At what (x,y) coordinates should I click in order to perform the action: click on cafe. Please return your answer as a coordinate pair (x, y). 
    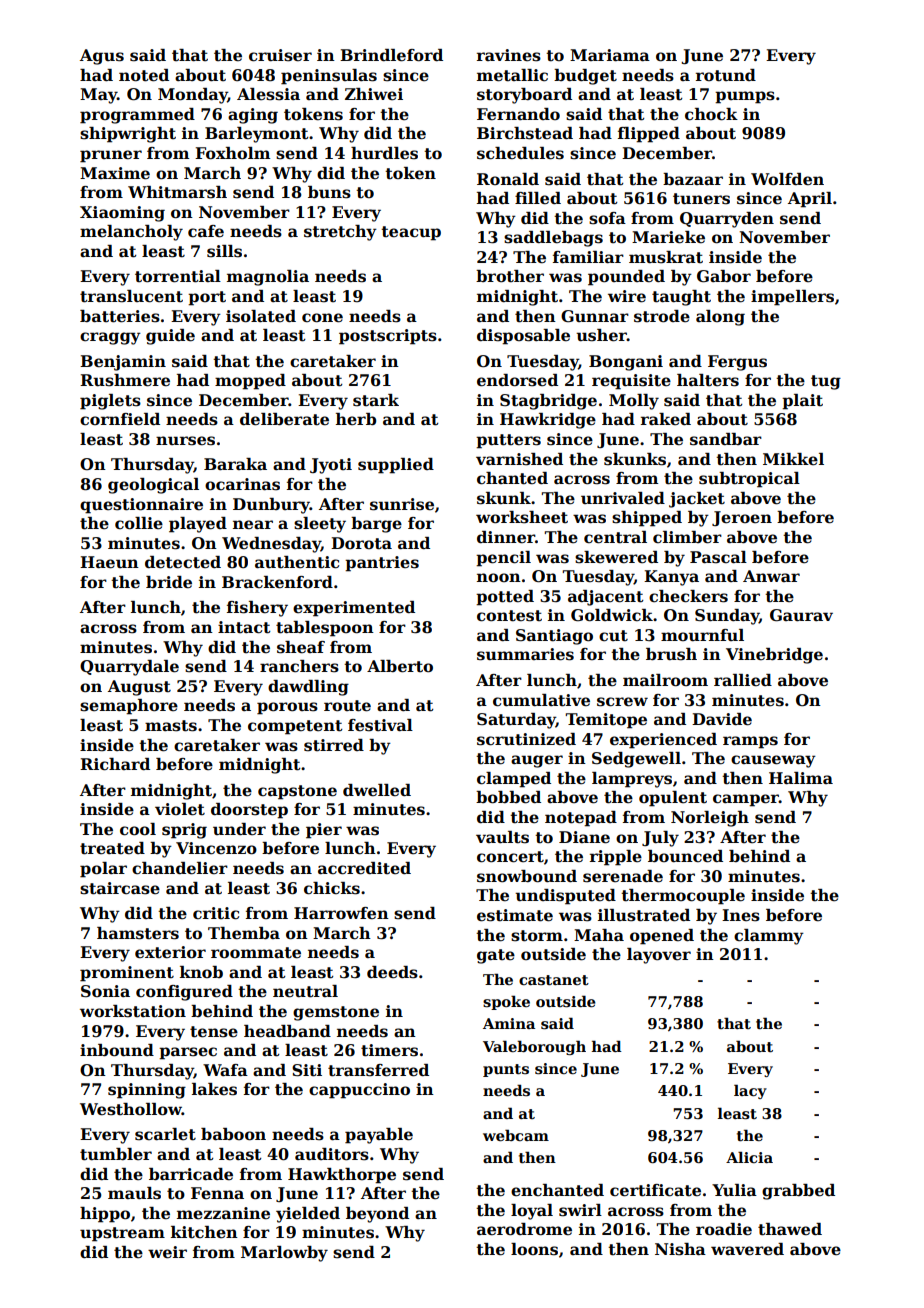
    Looking at the image, I should click on (206, 231).
